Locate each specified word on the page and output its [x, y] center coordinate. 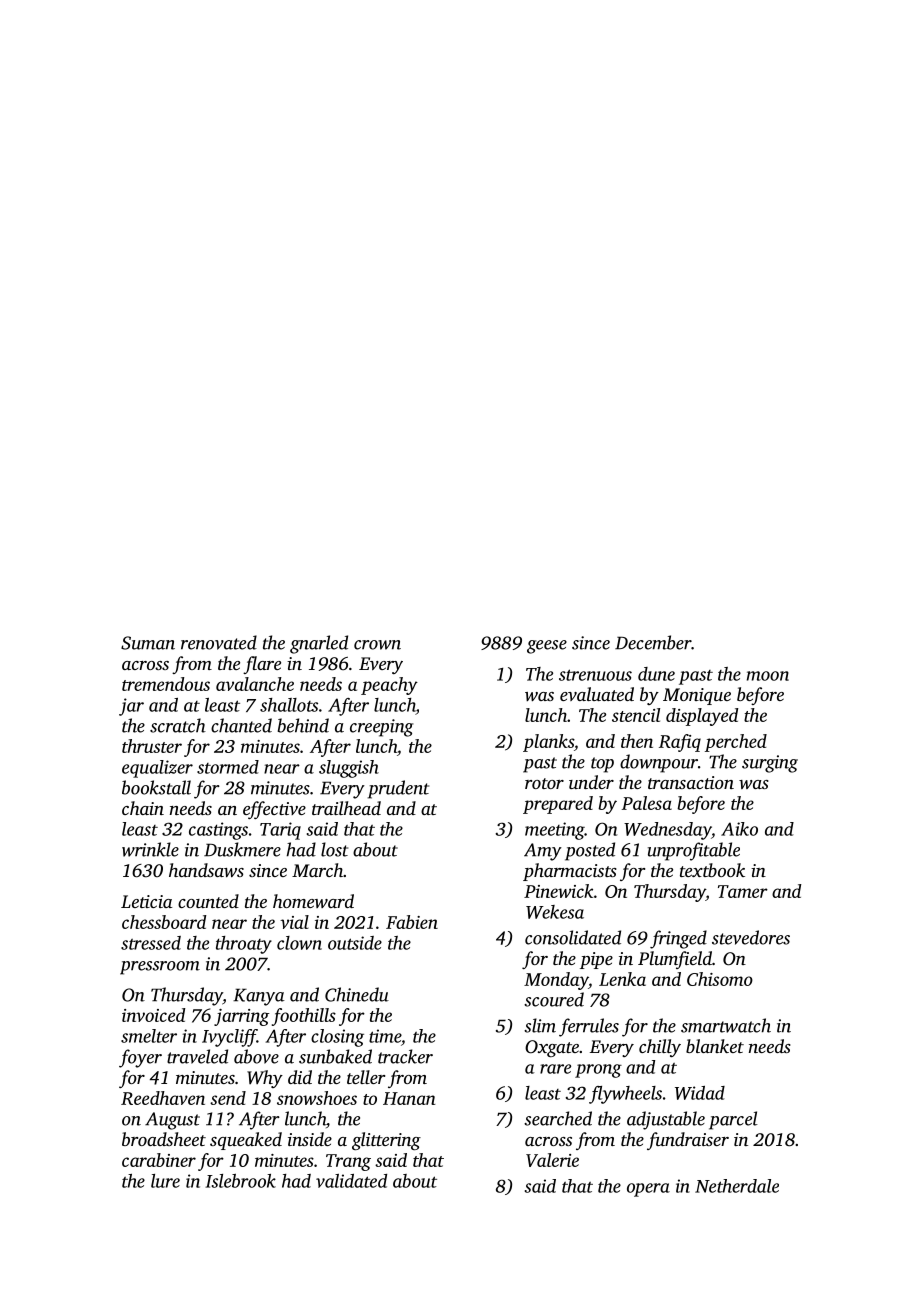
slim [540, 1025]
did [300, 1077]
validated [351, 1181]
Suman [148, 643]
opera [648, 1190]
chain [143, 808]
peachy [389, 686]
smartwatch [726, 1025]
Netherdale [737, 1186]
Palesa [647, 803]
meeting [555, 831]
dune [656, 674]
